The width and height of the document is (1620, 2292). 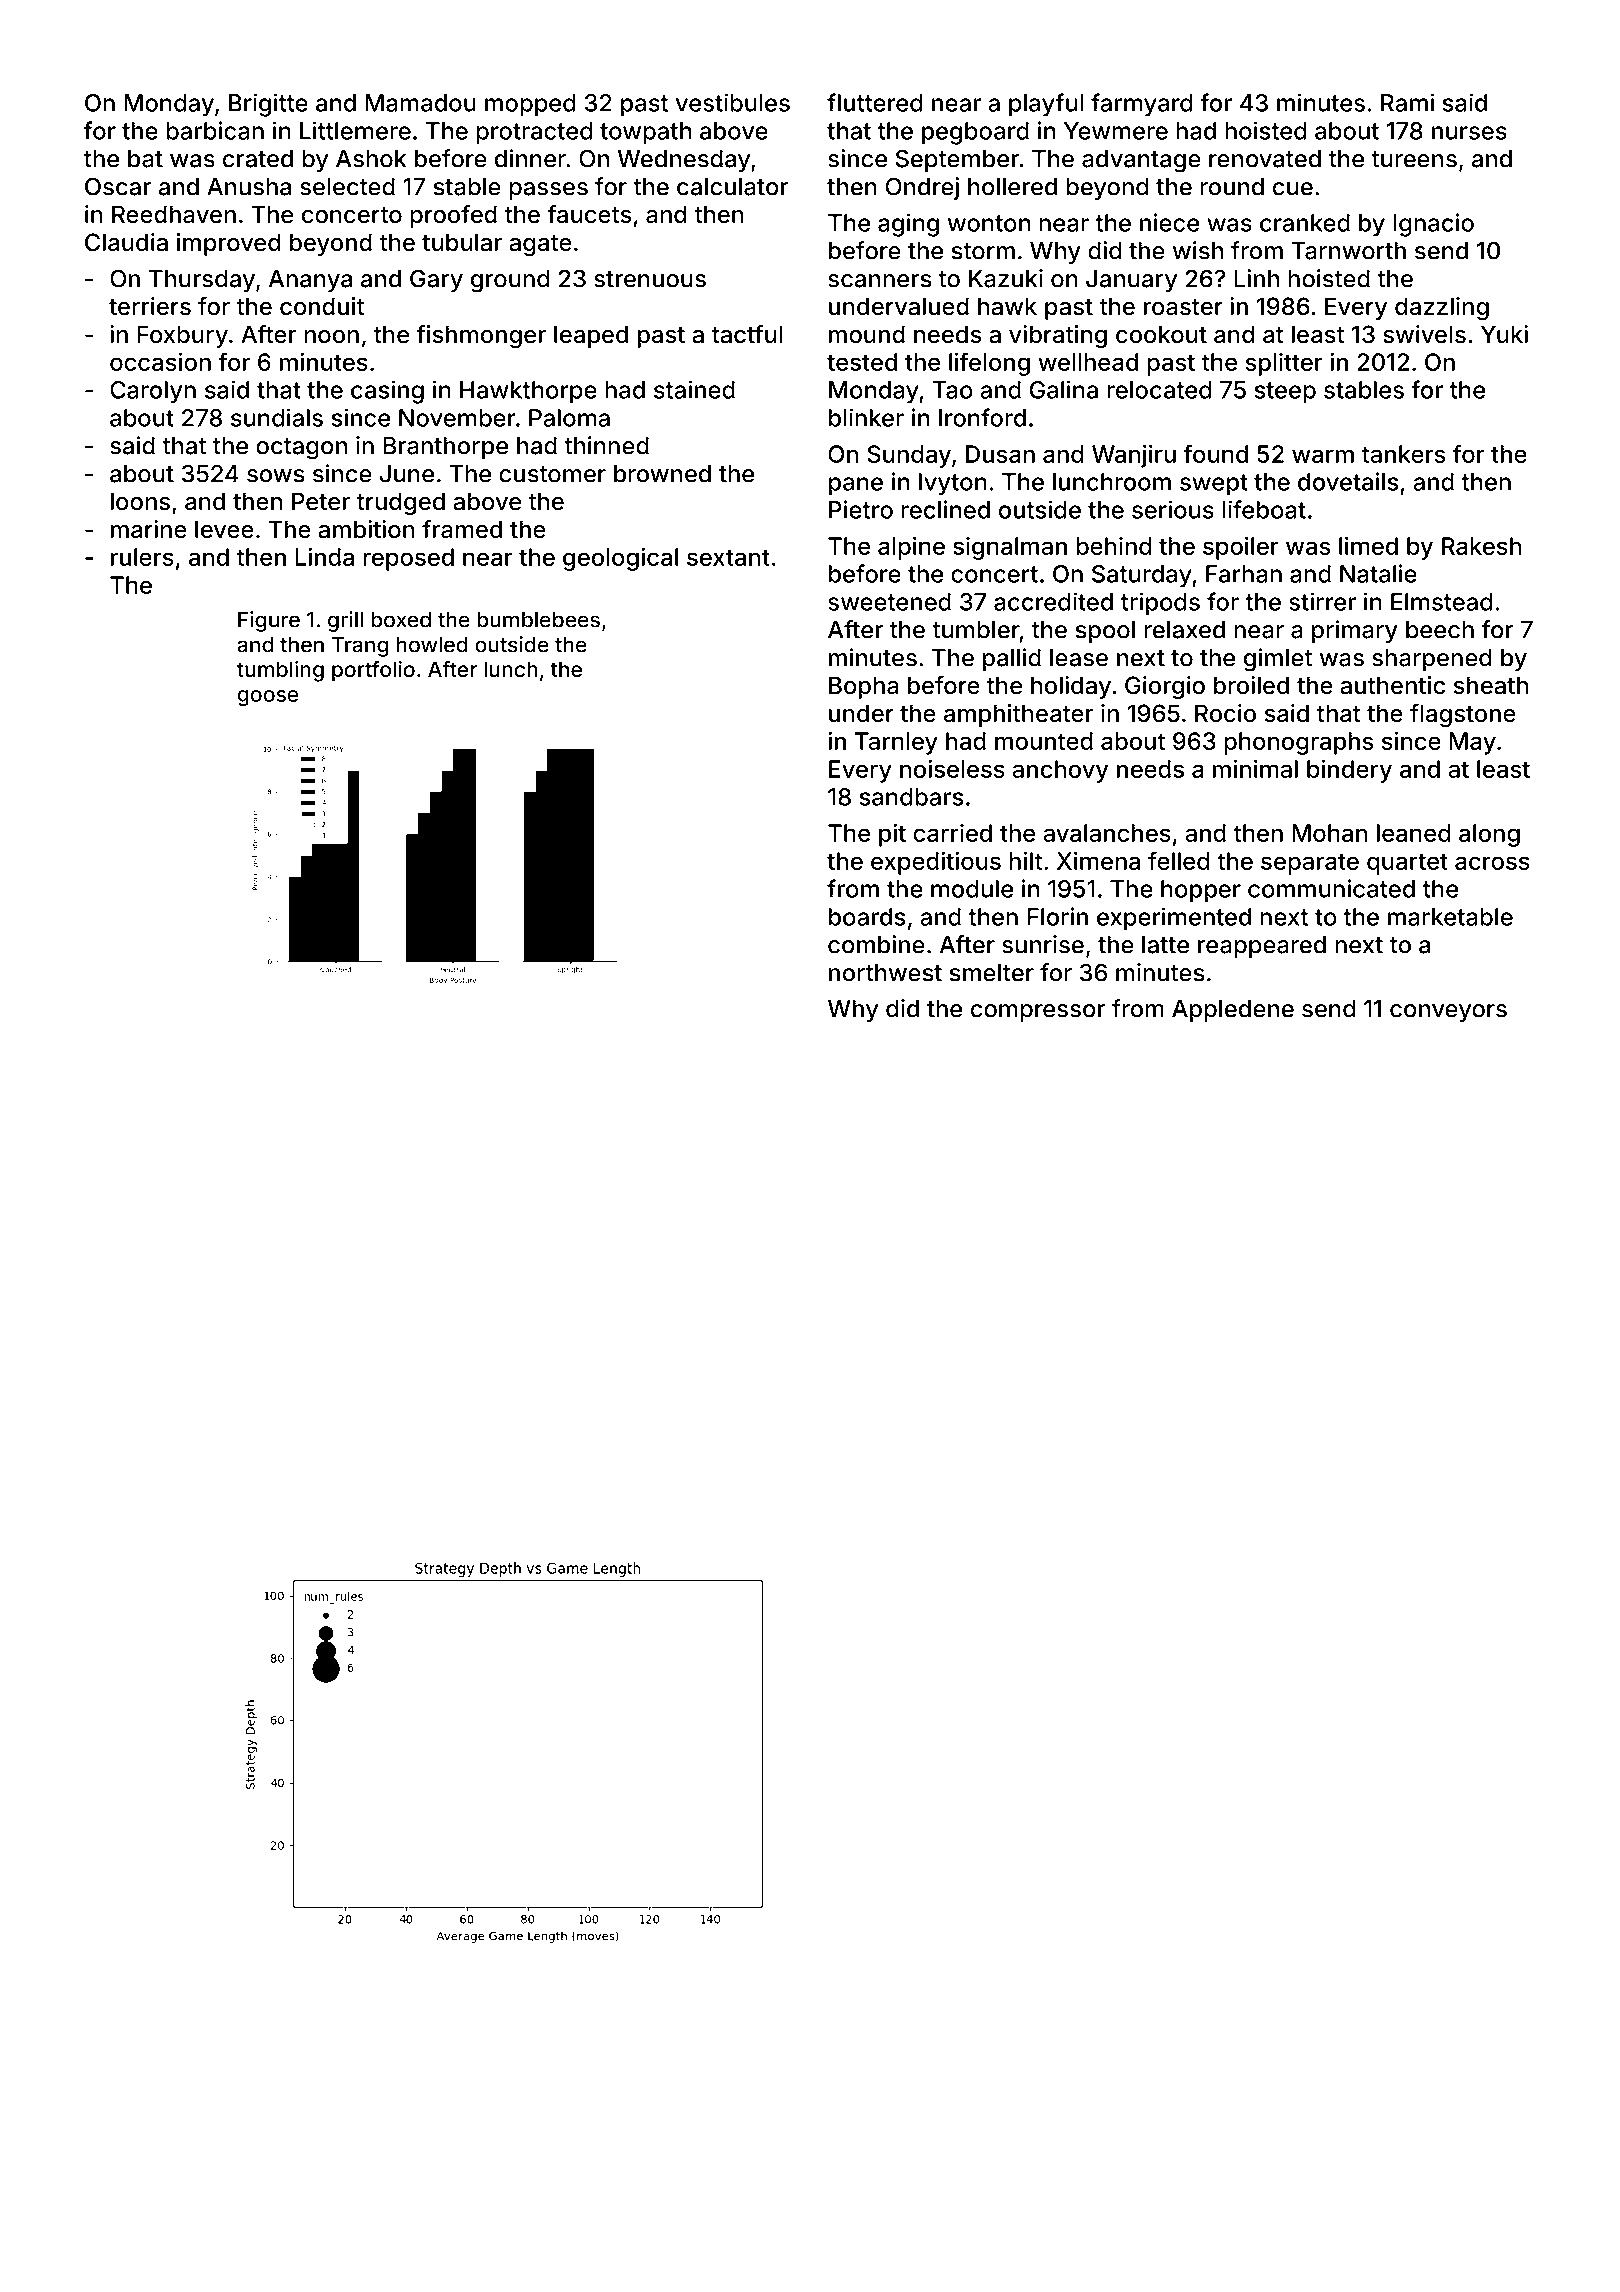 What do you see at coordinates (1348, 481) in the document?
I see `dovetails` at bounding box center [1348, 481].
